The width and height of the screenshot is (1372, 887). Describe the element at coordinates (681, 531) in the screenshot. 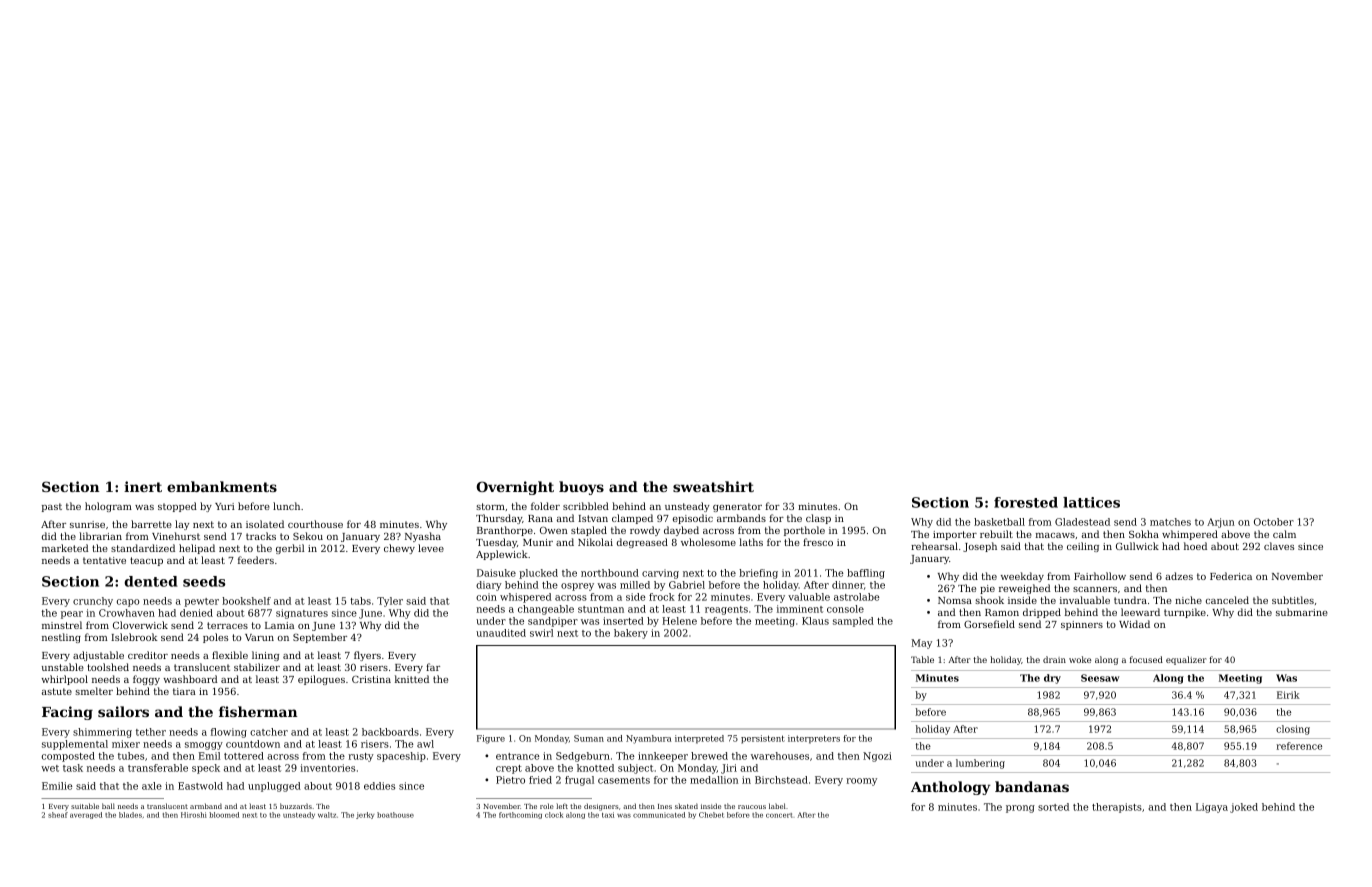

I see `daybed` at that location.
